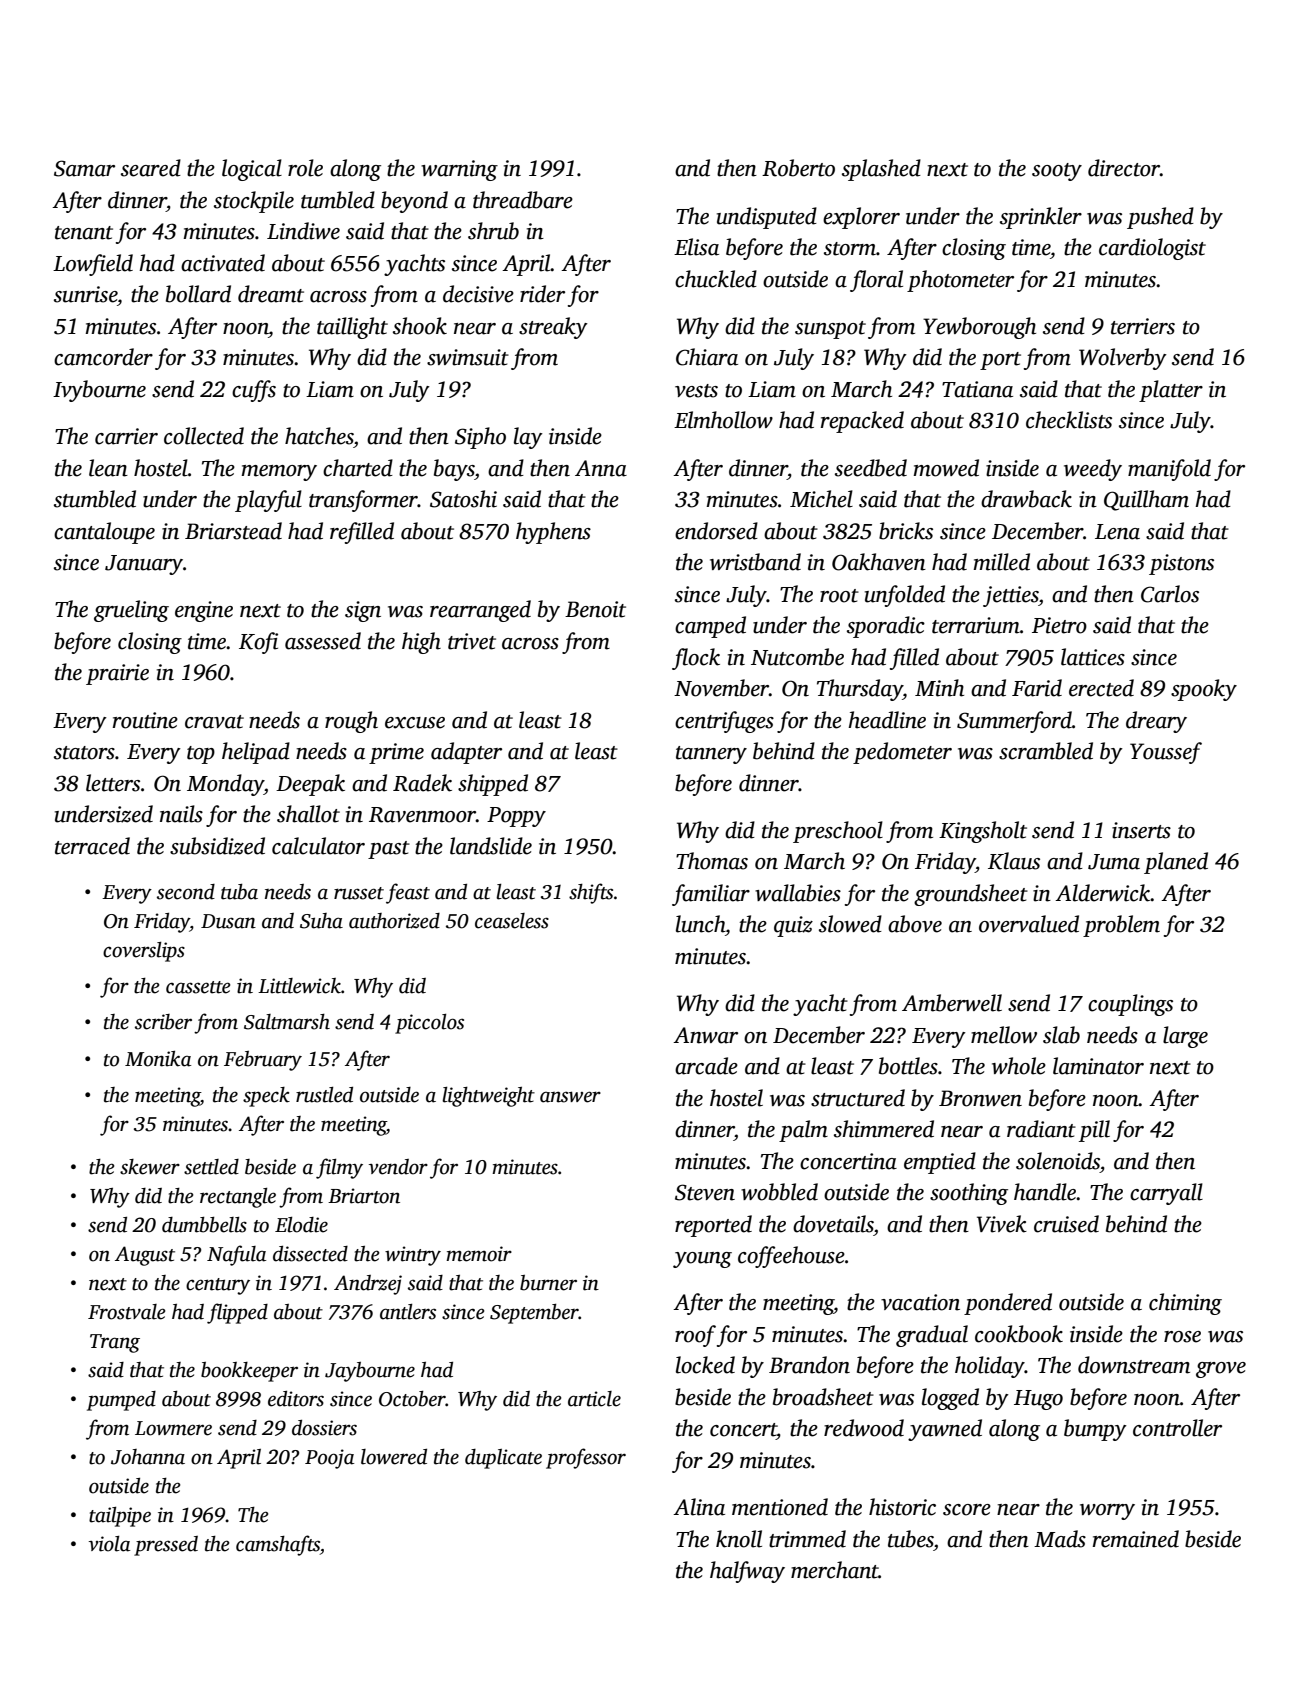  What do you see at coordinates (104, 533) in the screenshot?
I see `cantaloupe` at bounding box center [104, 533].
